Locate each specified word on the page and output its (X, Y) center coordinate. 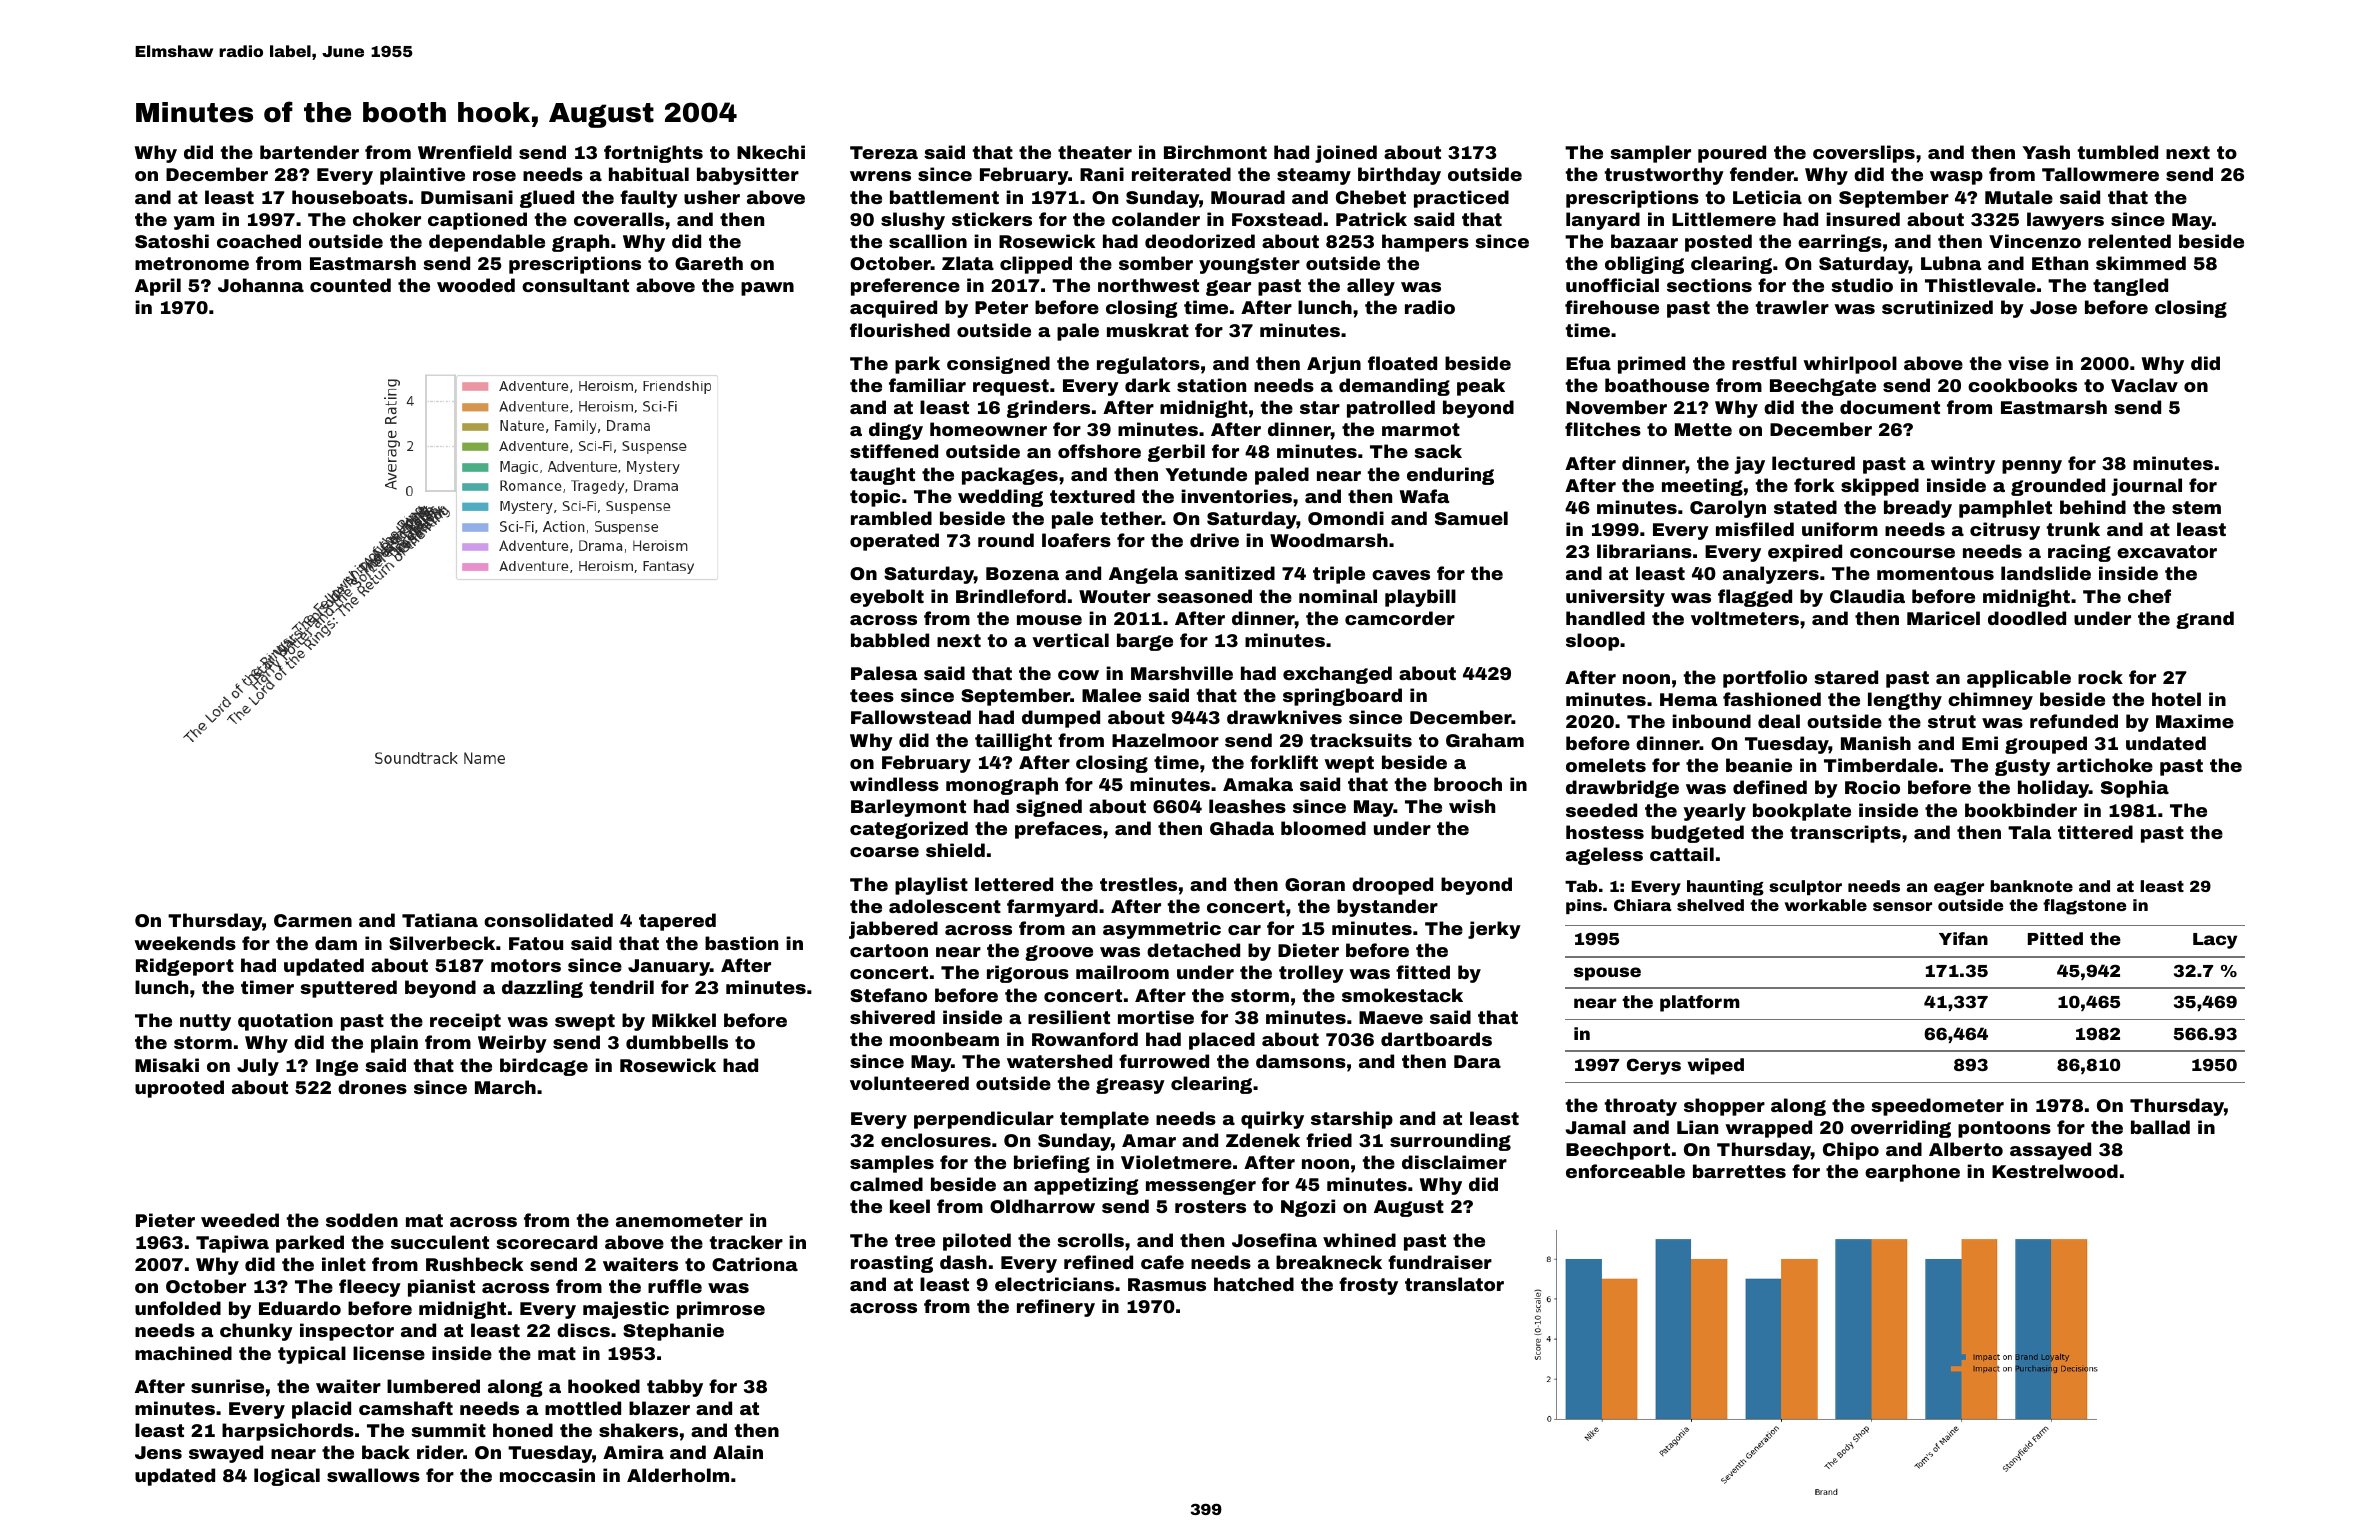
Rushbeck (474, 1264)
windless (894, 784)
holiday (2053, 789)
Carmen (313, 920)
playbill (1420, 598)
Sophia (2135, 789)
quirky (1272, 1120)
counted (350, 285)
